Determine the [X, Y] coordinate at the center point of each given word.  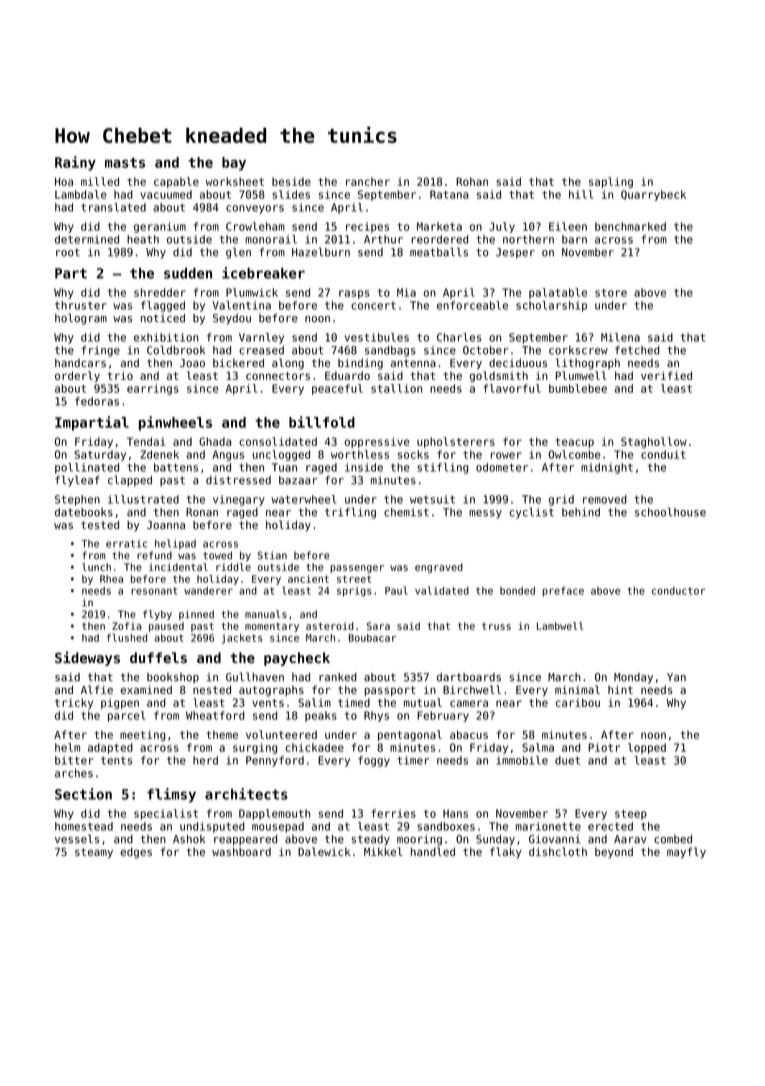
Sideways [87, 658]
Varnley [261, 338]
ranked [338, 677]
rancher [368, 181]
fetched [637, 350]
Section [83, 794]
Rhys [376, 716]
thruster [81, 305]
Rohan [472, 181]
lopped [647, 748]
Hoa [64, 182]
